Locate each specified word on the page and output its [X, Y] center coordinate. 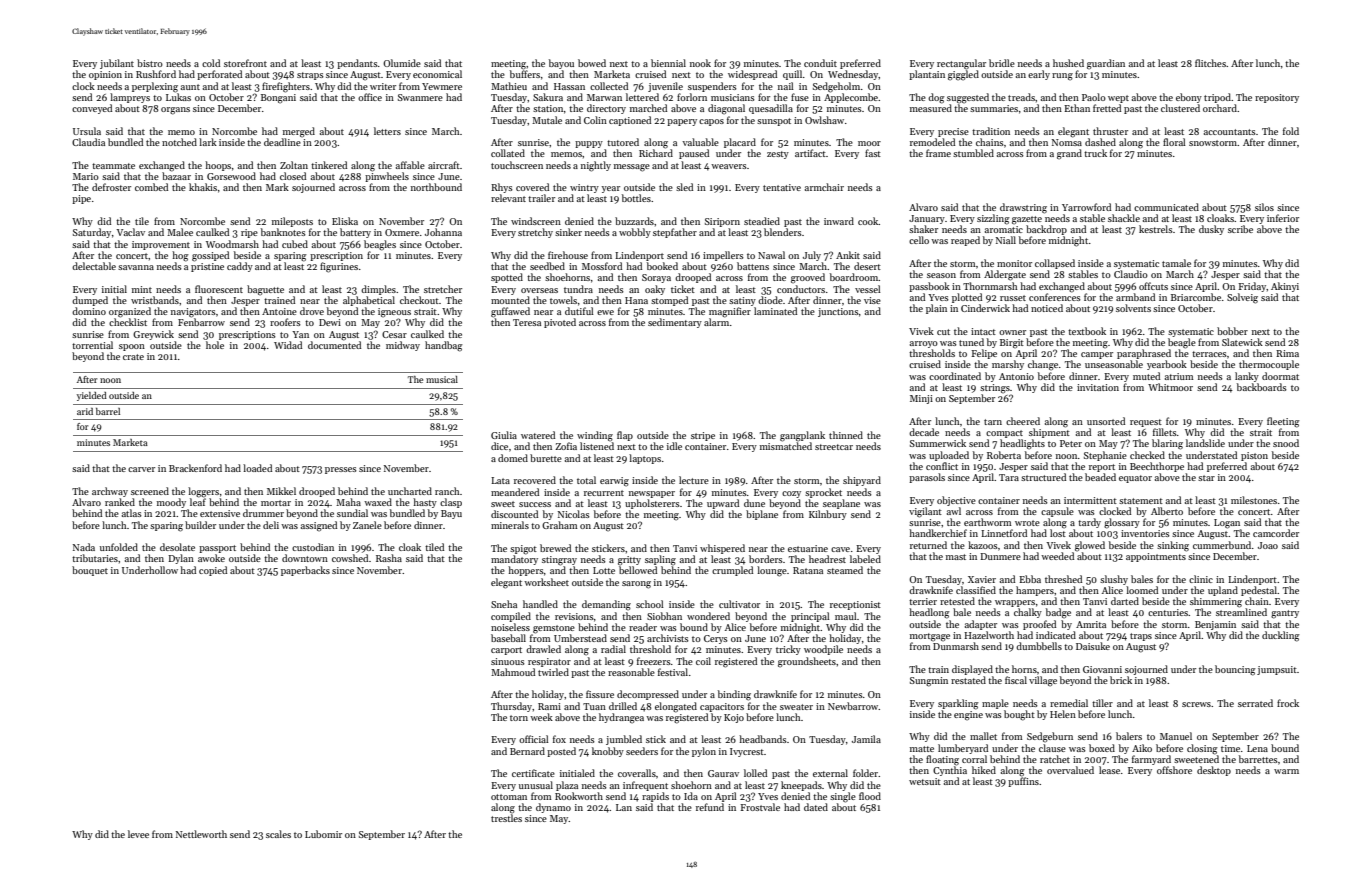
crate [133, 357]
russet [1013, 298]
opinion [105, 75]
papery [682, 122]
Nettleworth [201, 834]
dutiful [579, 311]
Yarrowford [1086, 207]
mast [956, 557]
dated [816, 807]
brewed [555, 548]
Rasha [389, 558]
